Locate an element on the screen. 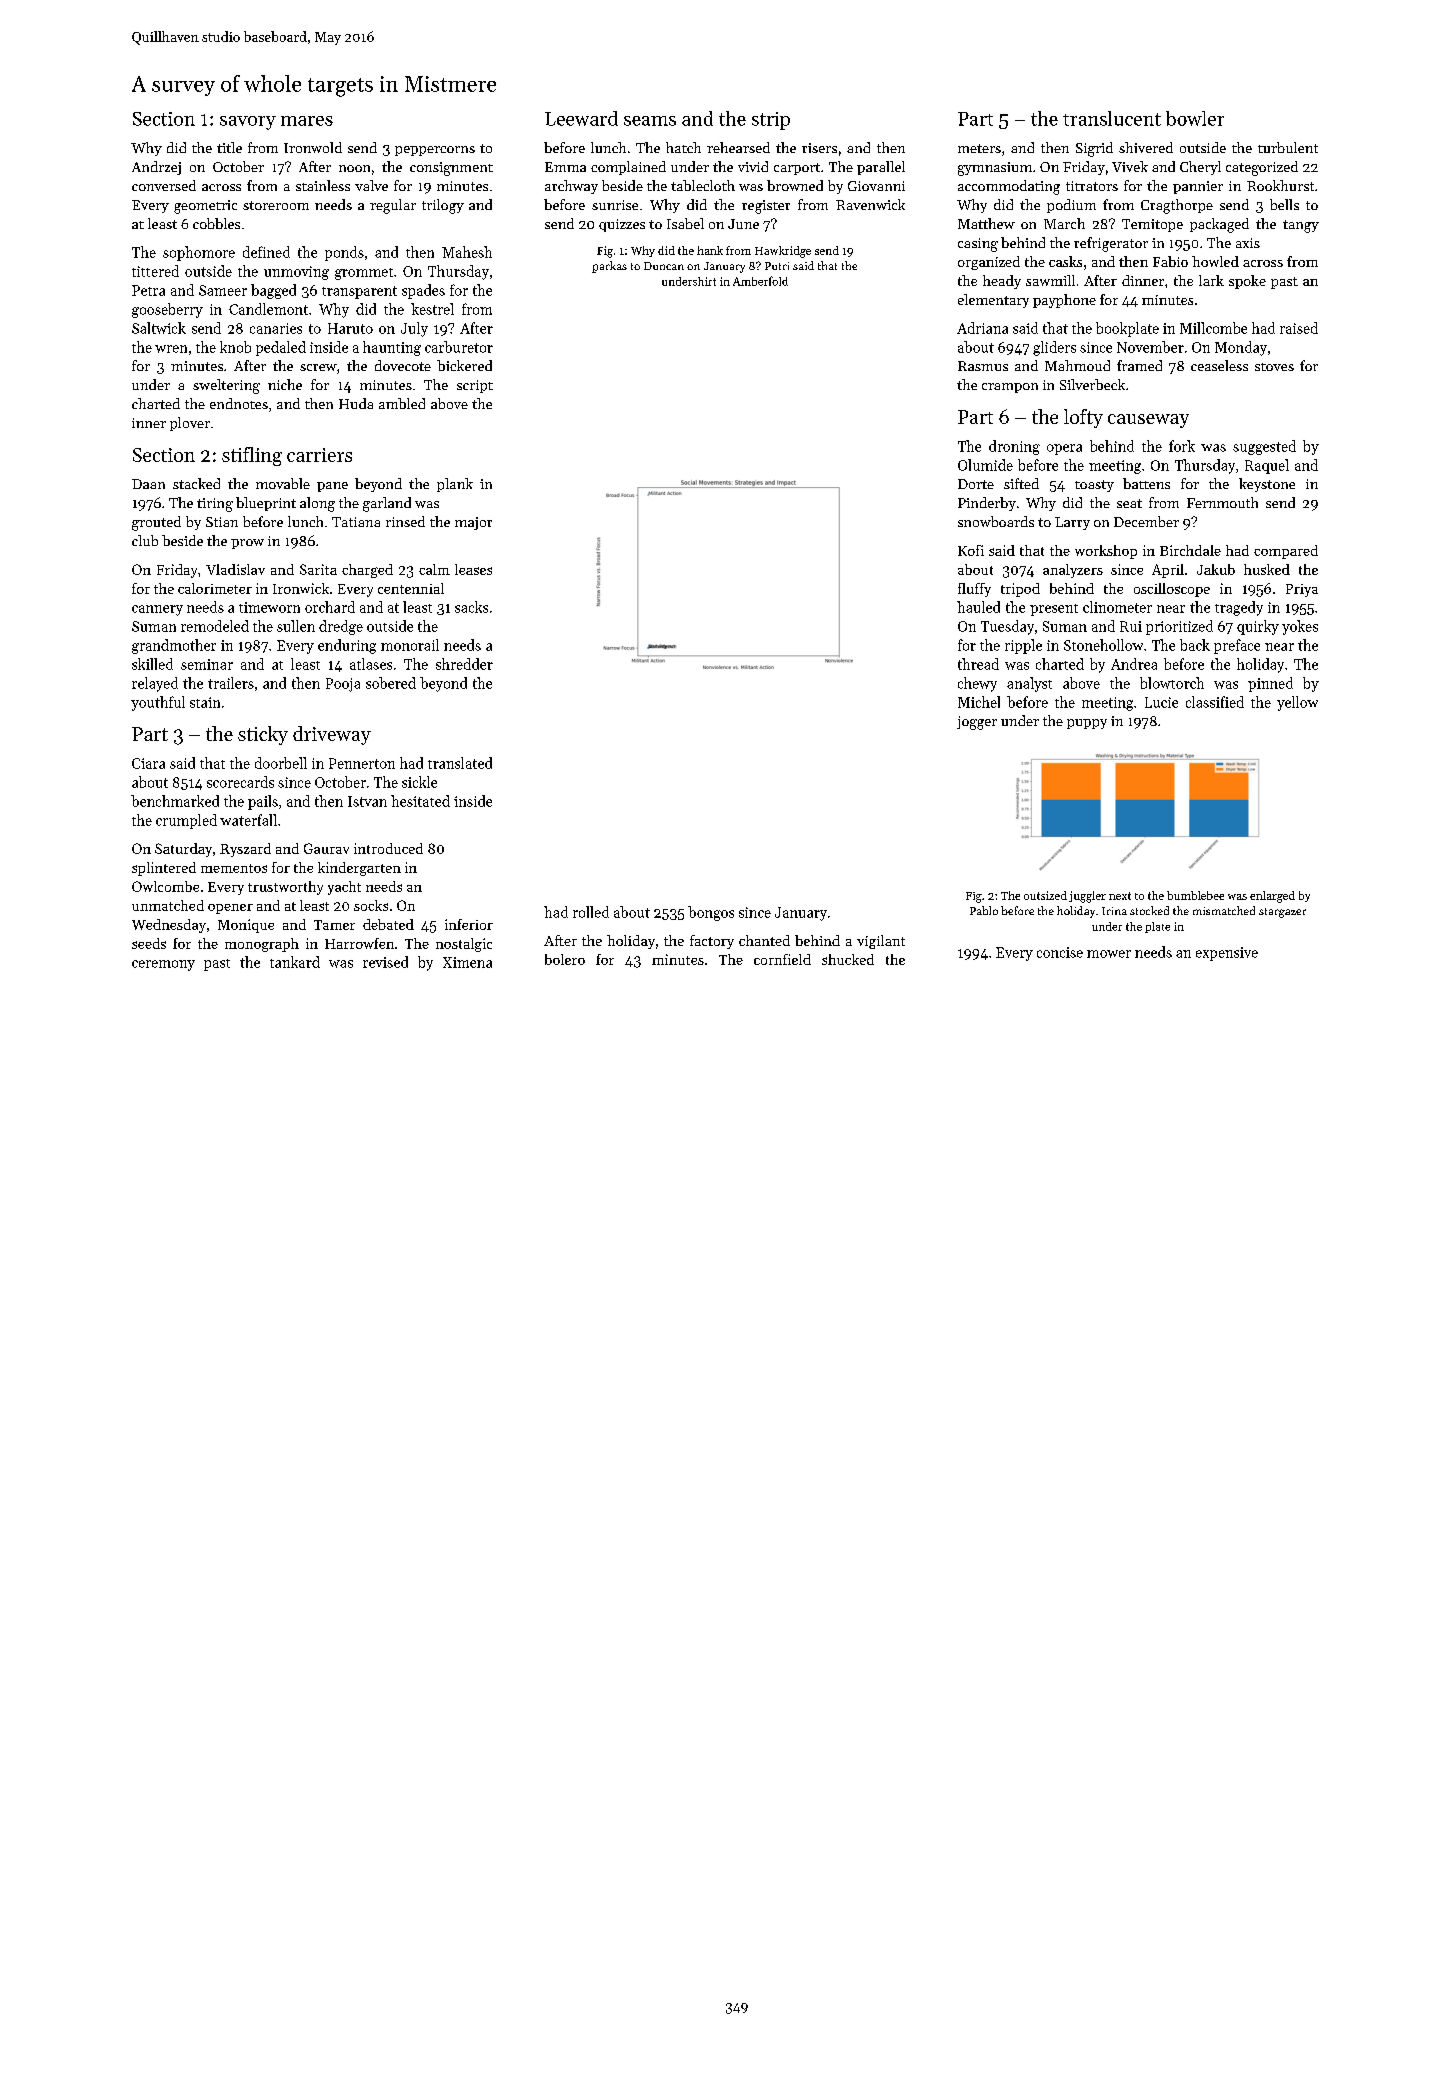 This screenshot has height=2100, width=1450. consignment is located at coordinates (451, 169).
